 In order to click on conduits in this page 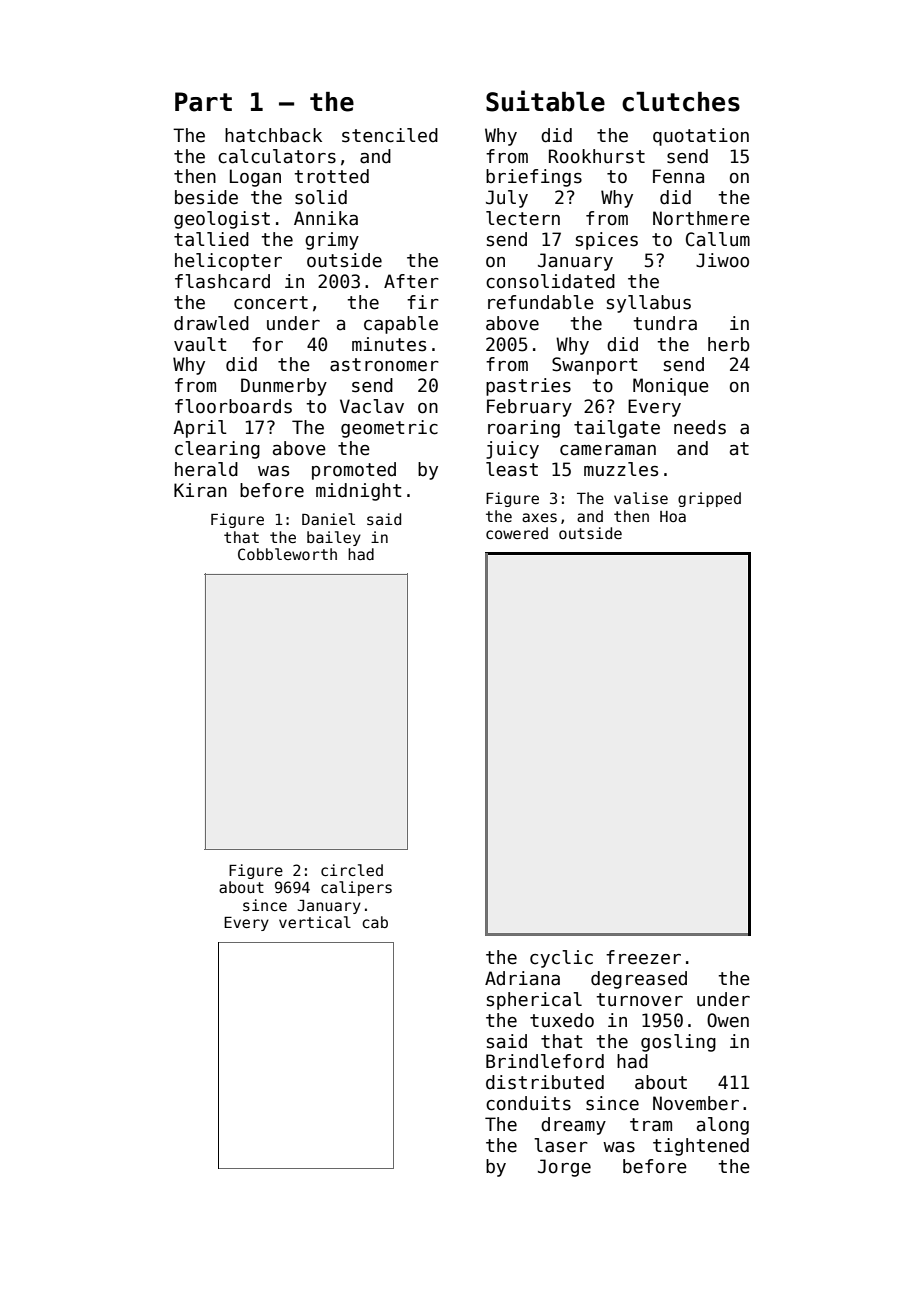, I will do `click(528, 1103)`.
